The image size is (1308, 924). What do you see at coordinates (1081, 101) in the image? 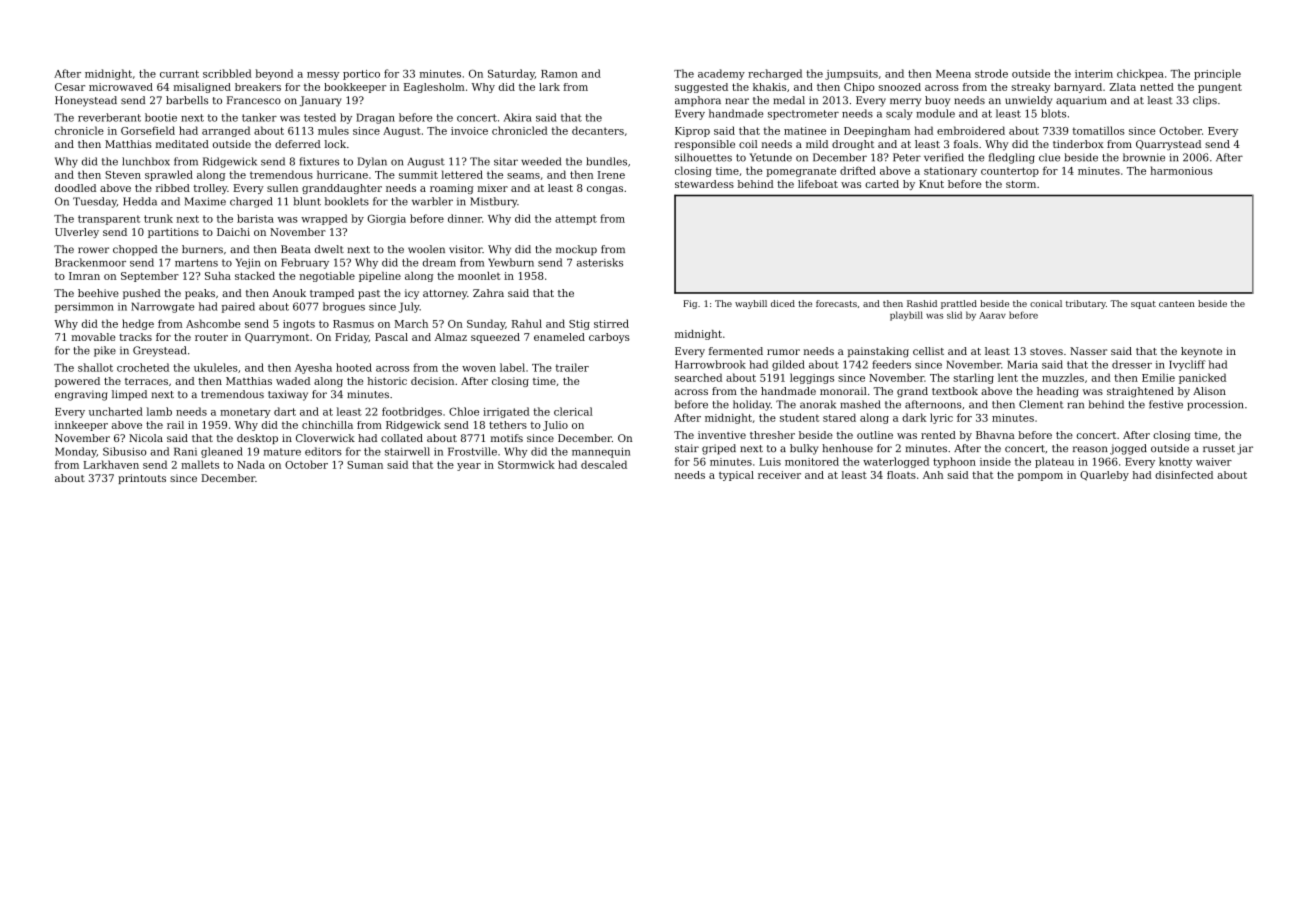
I see `aquarium` at bounding box center [1081, 101].
